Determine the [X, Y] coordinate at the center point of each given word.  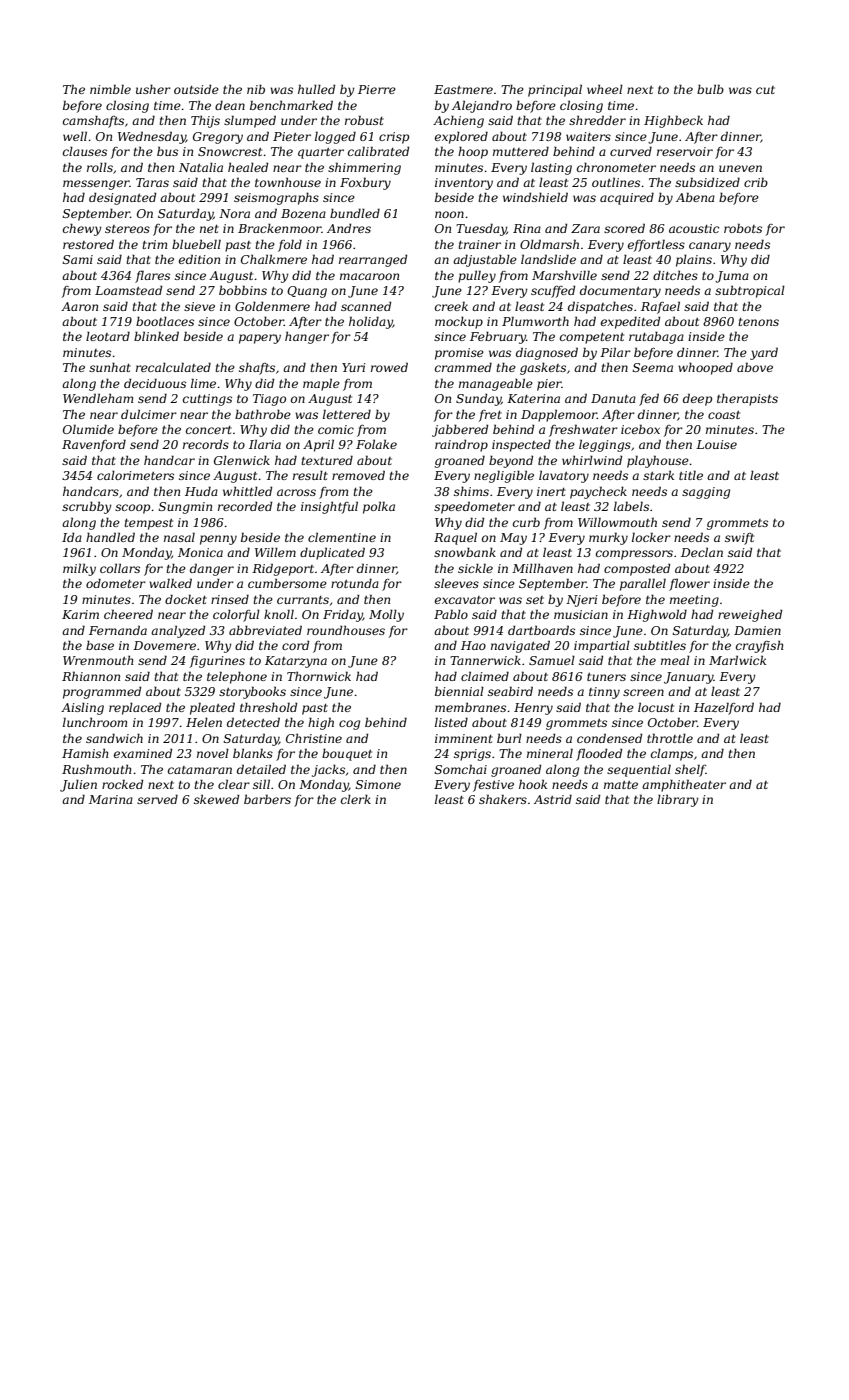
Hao [473, 645]
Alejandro [482, 106]
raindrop [461, 445]
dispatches [600, 307]
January [689, 678]
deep [697, 399]
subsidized [707, 182]
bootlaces [165, 321]
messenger [96, 185]
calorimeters [135, 475]
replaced [135, 708]
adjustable [485, 260]
